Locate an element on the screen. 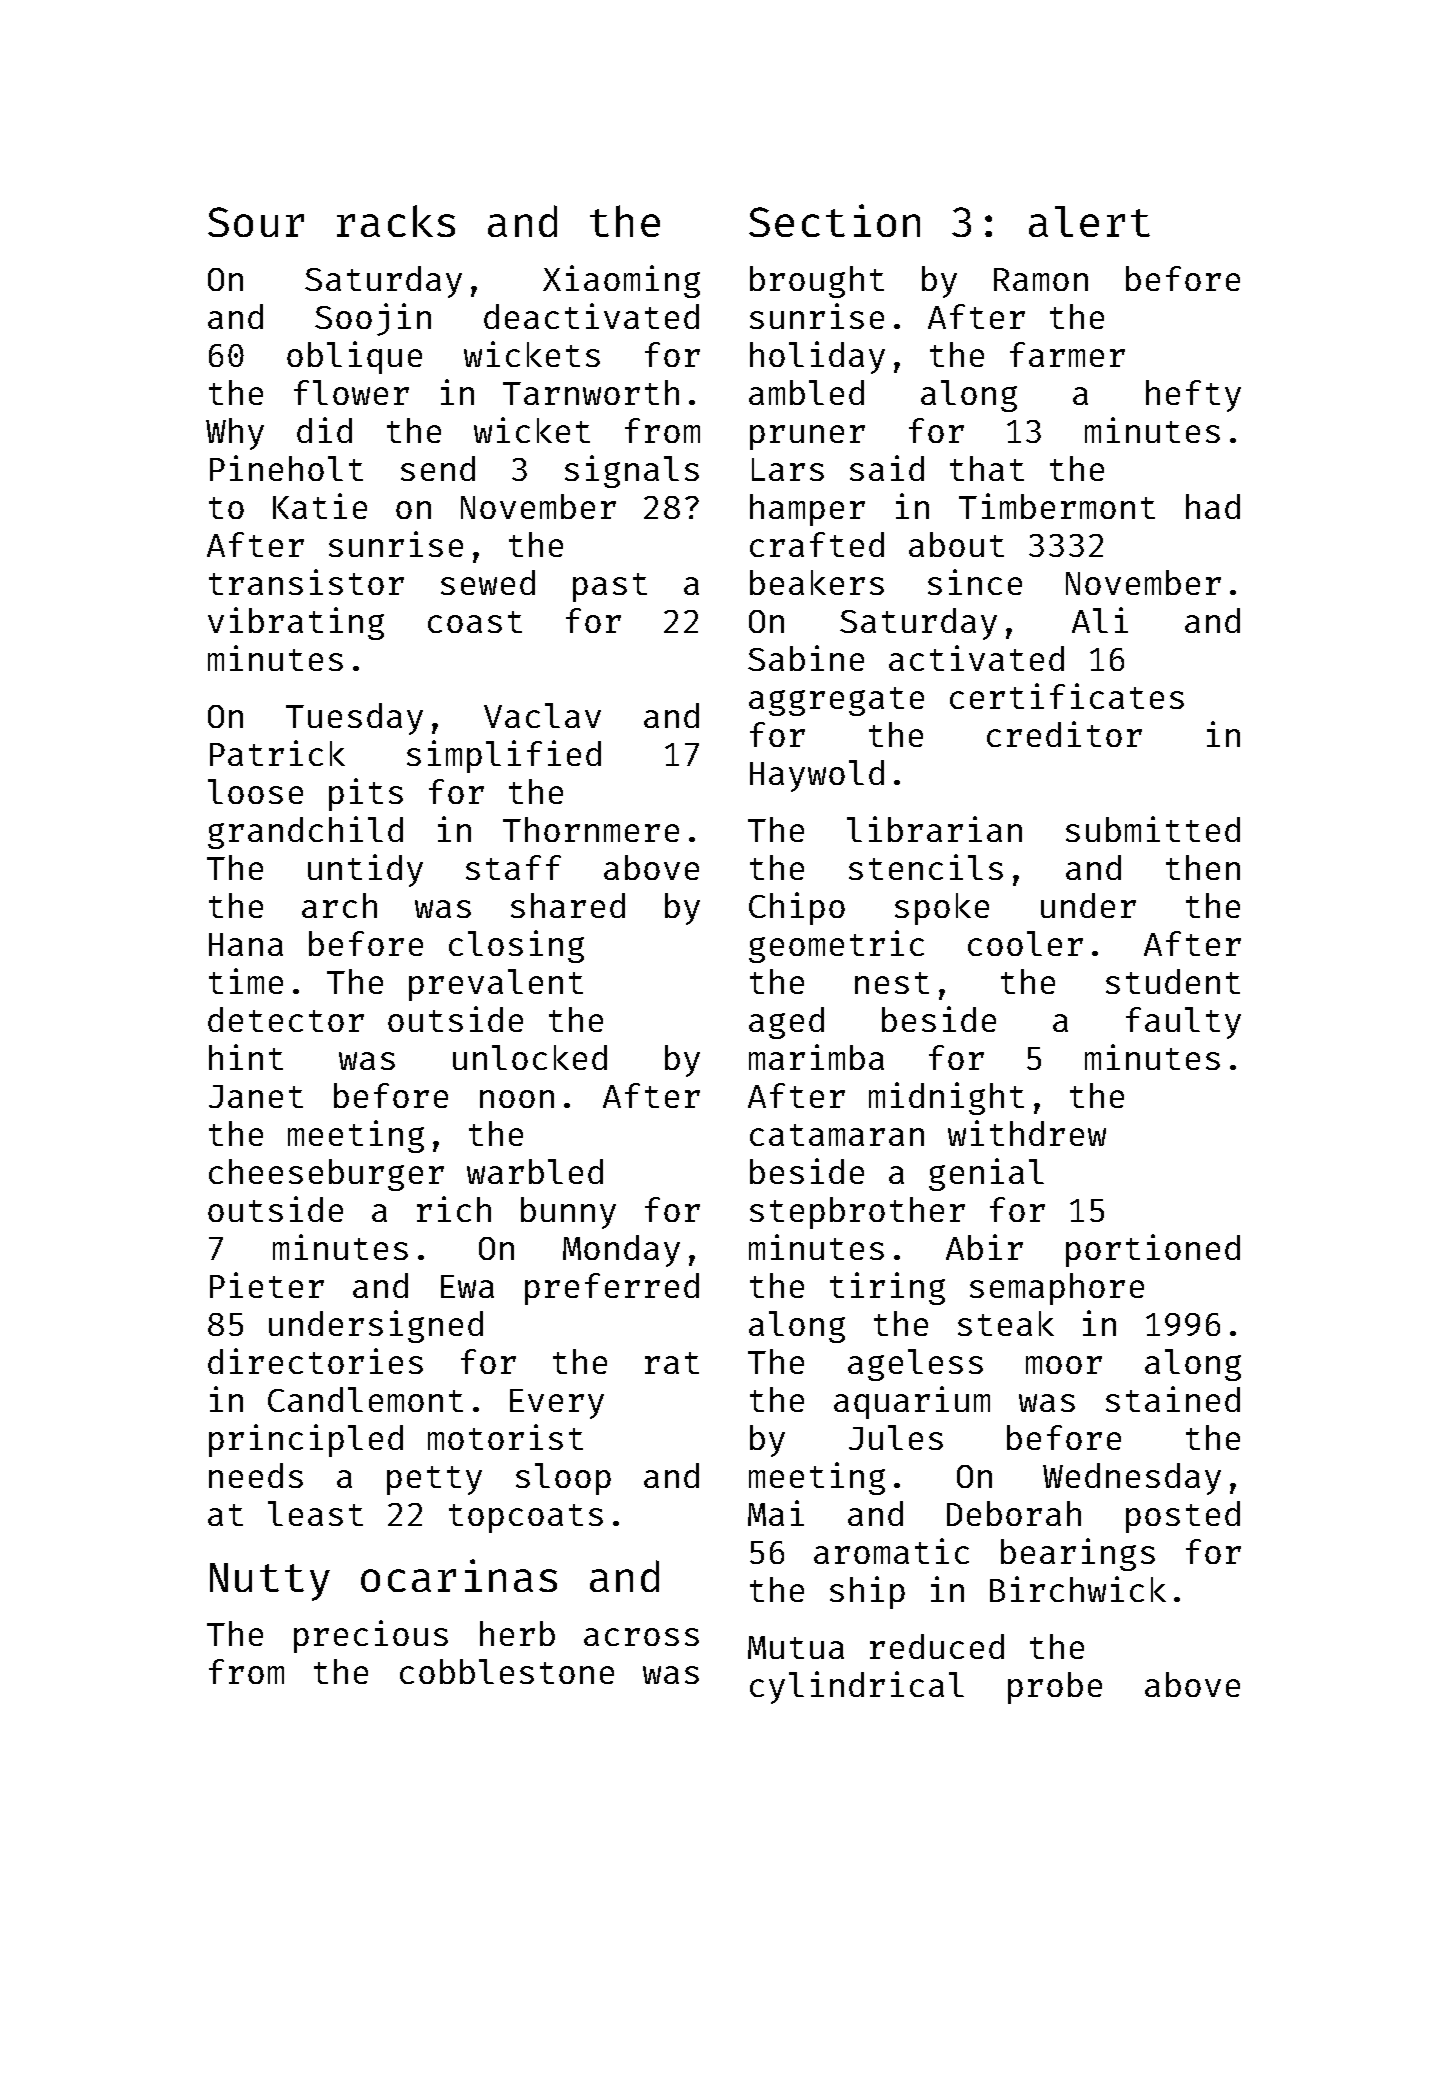  untidy is located at coordinates (365, 870).
